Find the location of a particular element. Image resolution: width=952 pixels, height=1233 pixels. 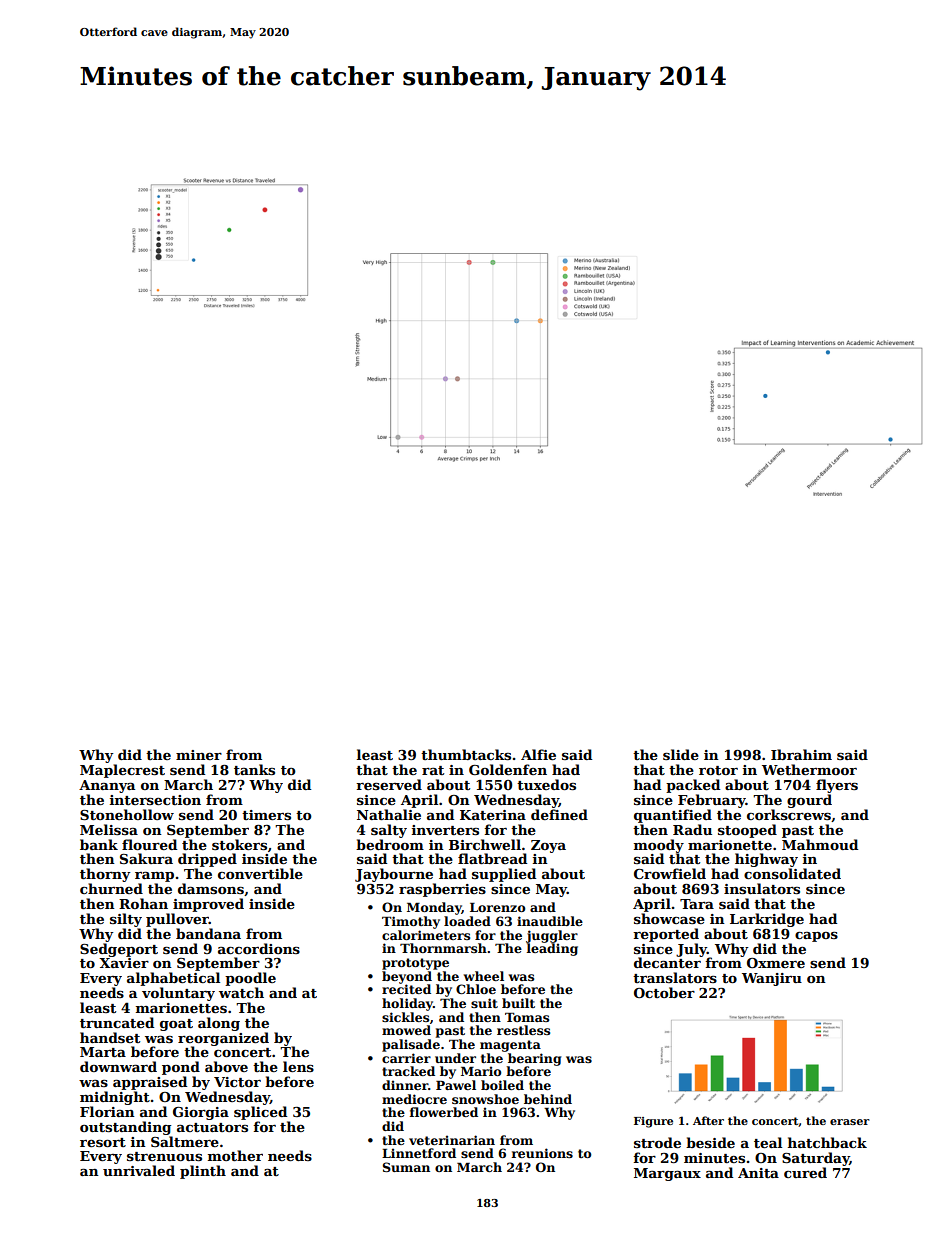

calorimeters is located at coordinates (426, 935).
